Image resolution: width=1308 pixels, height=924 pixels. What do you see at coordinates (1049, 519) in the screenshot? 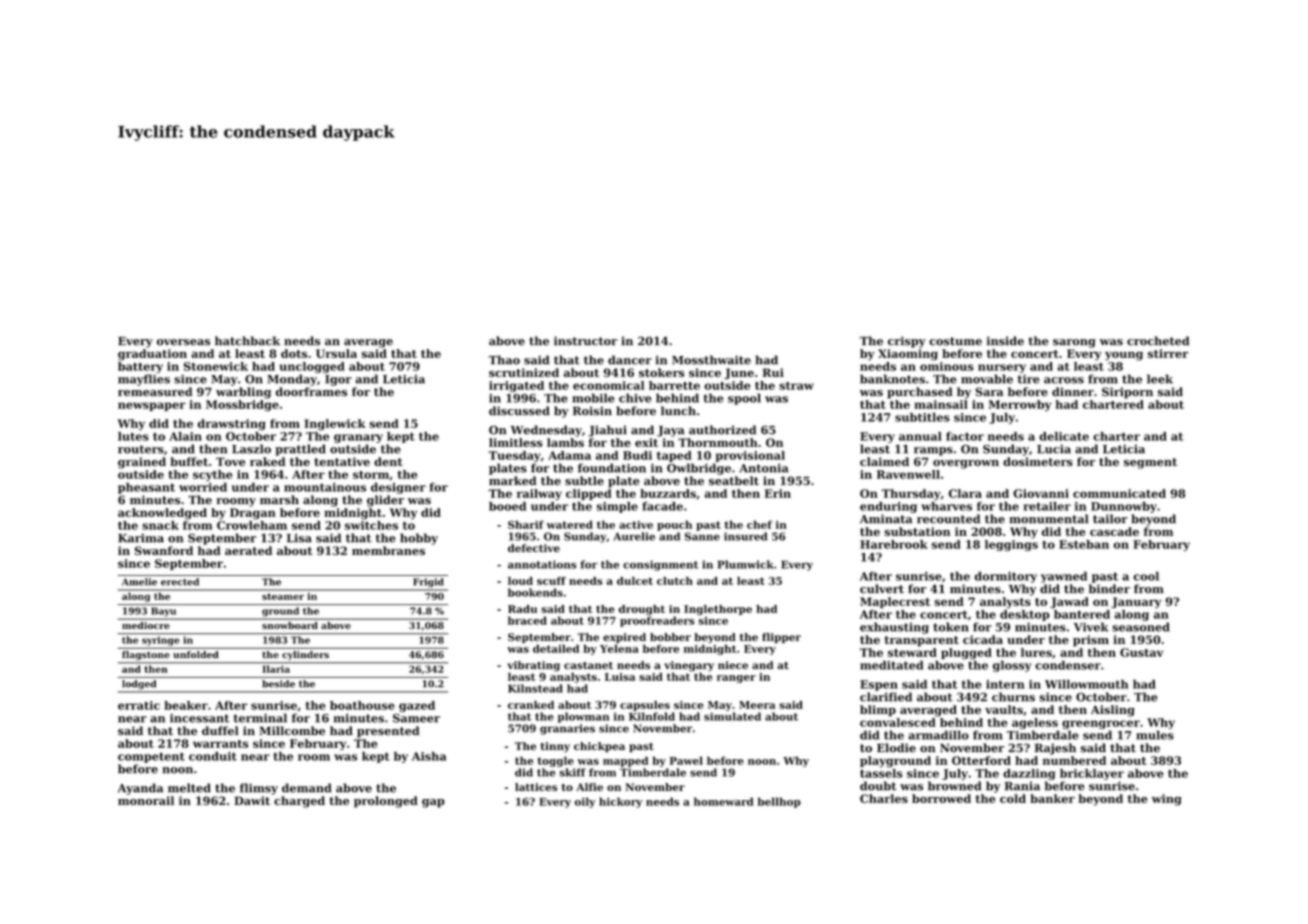
I see `monumental` at bounding box center [1049, 519].
